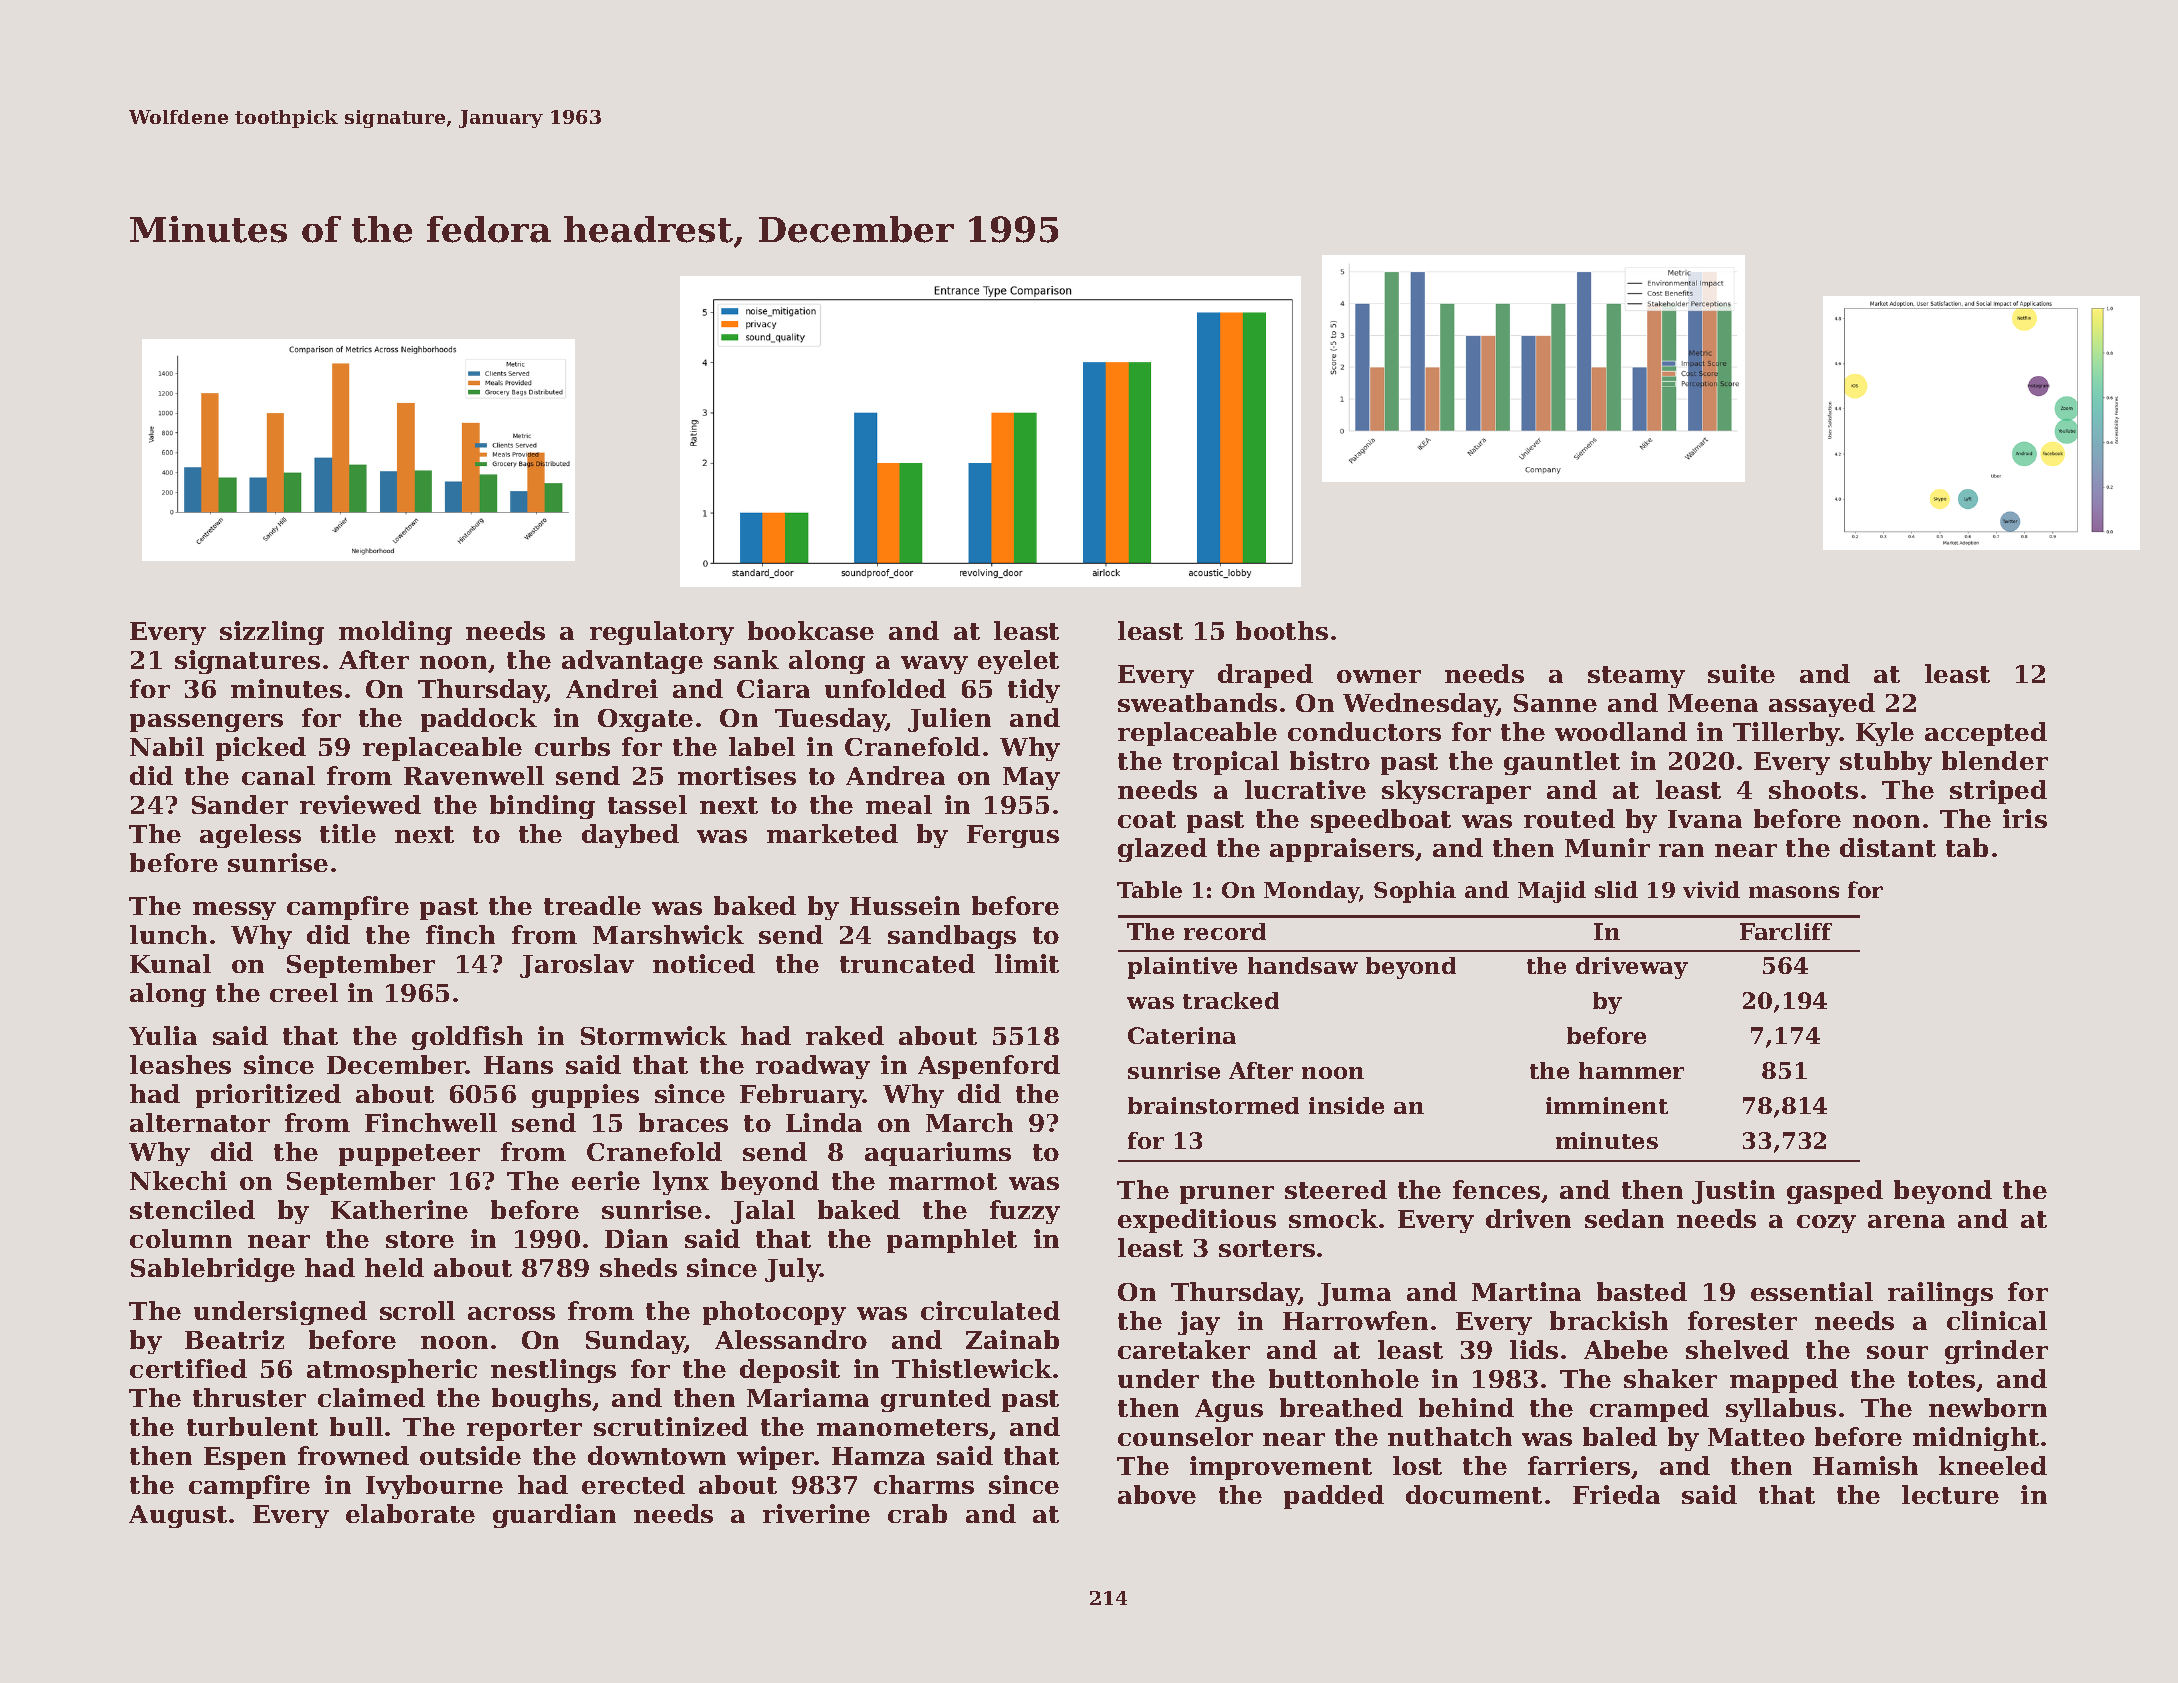 Image resolution: width=2178 pixels, height=1683 pixels. What do you see at coordinates (188, 1368) in the screenshot?
I see `certified` at bounding box center [188, 1368].
